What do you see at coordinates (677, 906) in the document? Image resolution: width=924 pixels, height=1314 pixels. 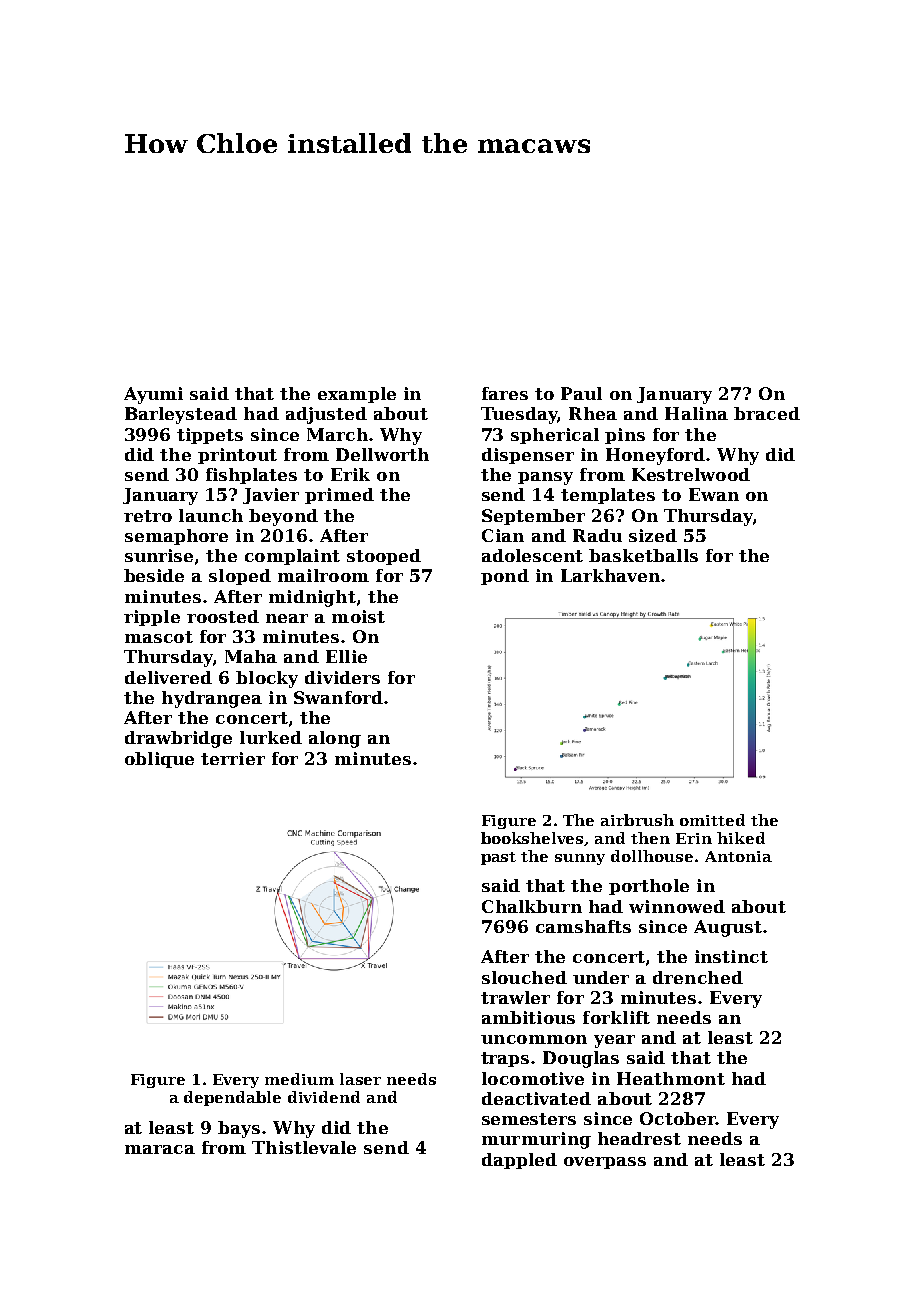 I see `winnowed` at bounding box center [677, 906].
